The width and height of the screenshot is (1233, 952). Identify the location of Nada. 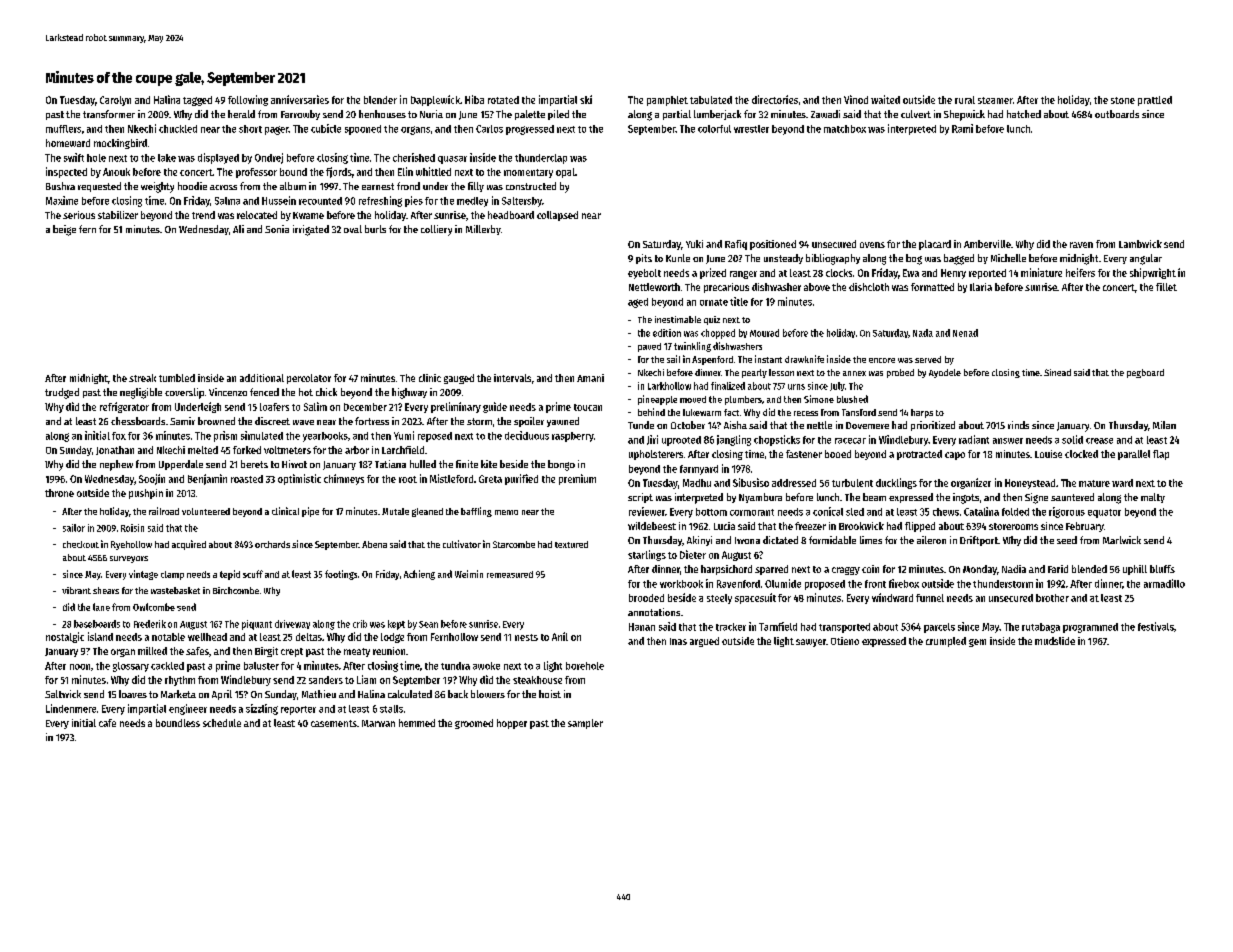
(923, 333).
